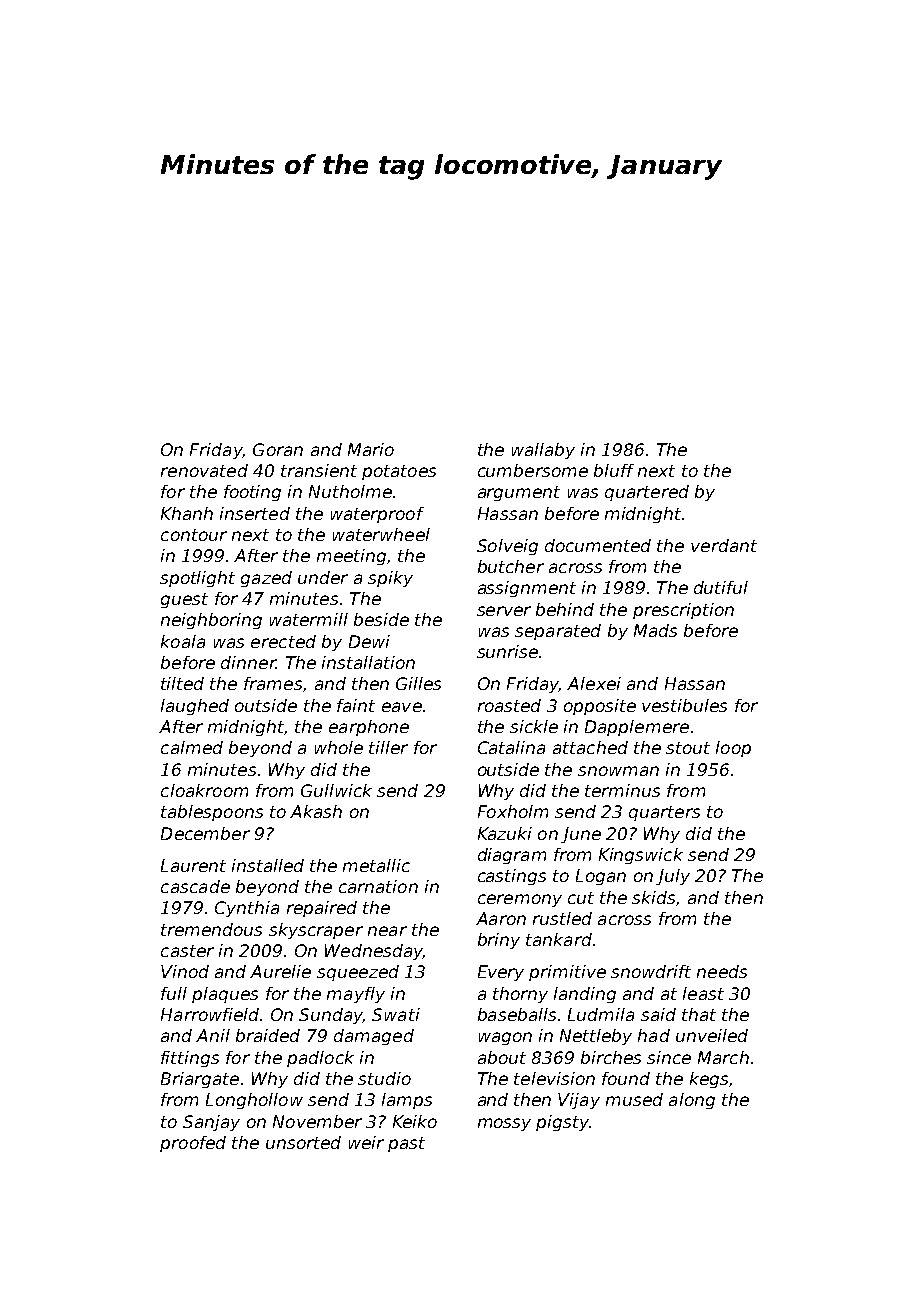 This screenshot has width=924, height=1311. Describe the element at coordinates (182, 683) in the screenshot. I see `tilted` at that location.
